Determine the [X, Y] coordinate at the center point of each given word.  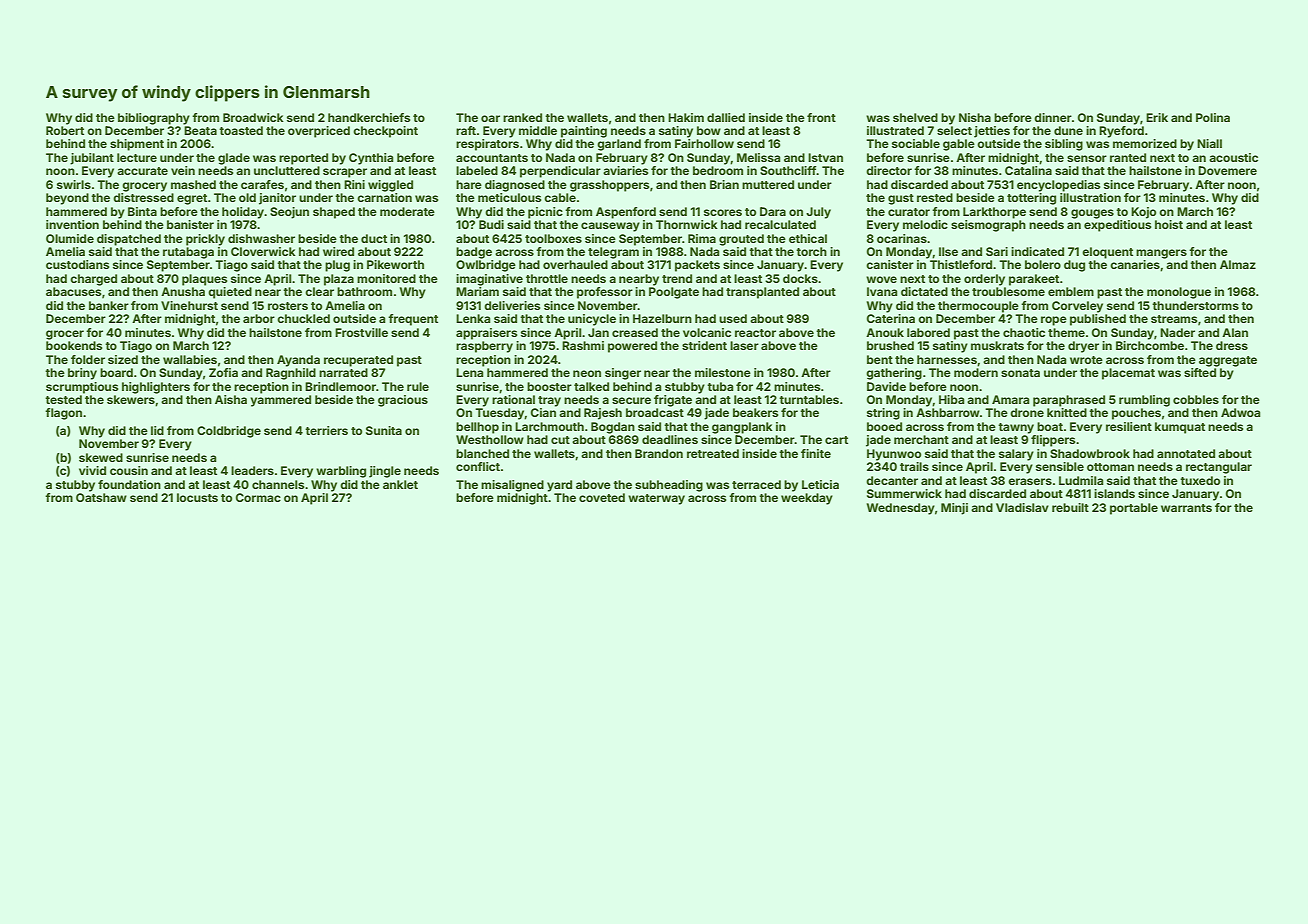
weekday [807, 499]
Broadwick [253, 117]
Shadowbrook [1090, 453]
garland [619, 145]
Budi [491, 224]
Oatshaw [101, 497]
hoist [1169, 224]
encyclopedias [1058, 186]
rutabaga [188, 253]
